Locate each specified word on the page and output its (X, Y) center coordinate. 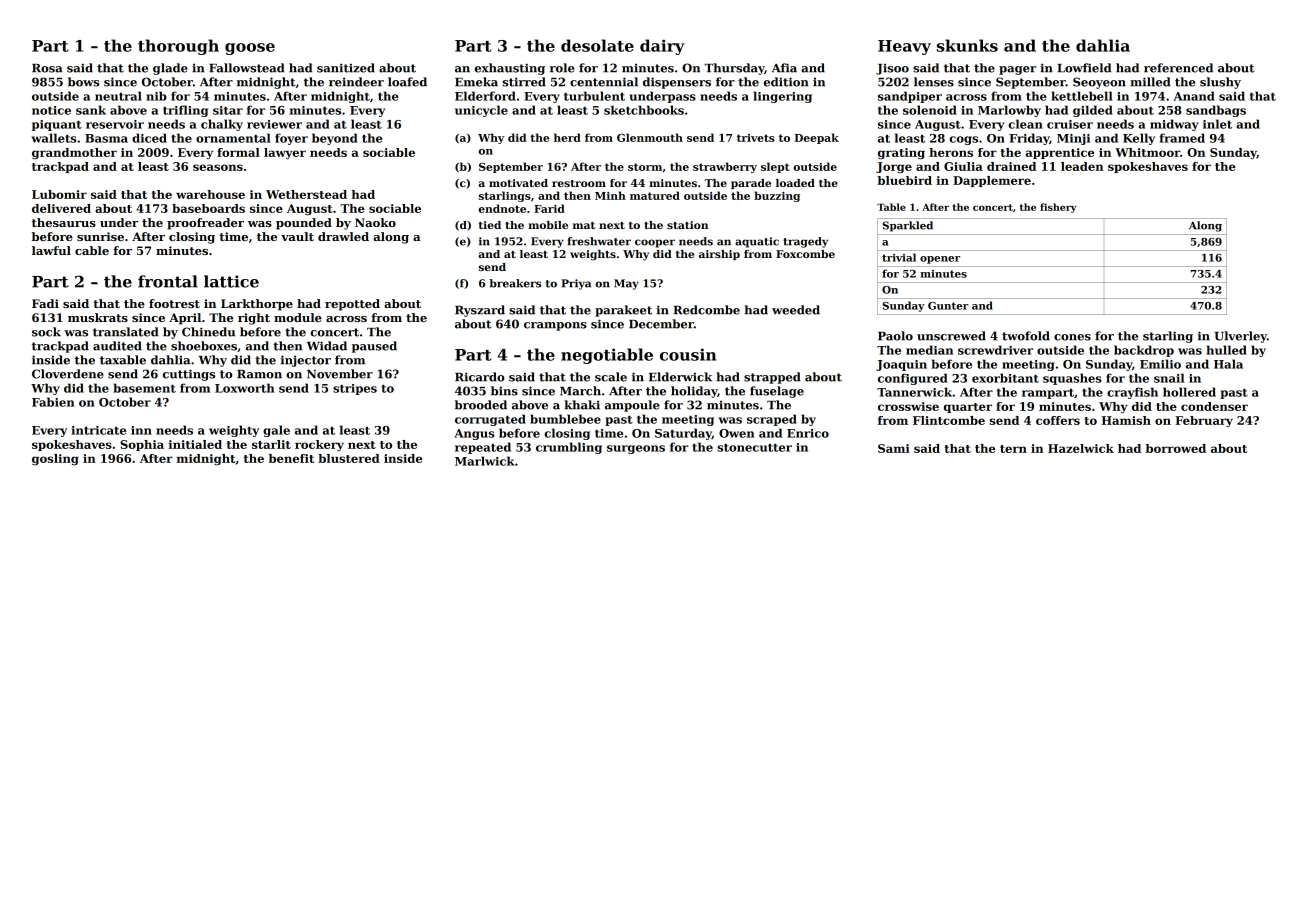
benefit (291, 458)
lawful (51, 250)
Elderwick (680, 377)
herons (951, 152)
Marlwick (485, 461)
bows (84, 82)
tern (1013, 449)
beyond (335, 139)
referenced (1178, 68)
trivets (756, 138)
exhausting (510, 69)
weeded (796, 310)
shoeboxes (204, 346)
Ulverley (1240, 337)
